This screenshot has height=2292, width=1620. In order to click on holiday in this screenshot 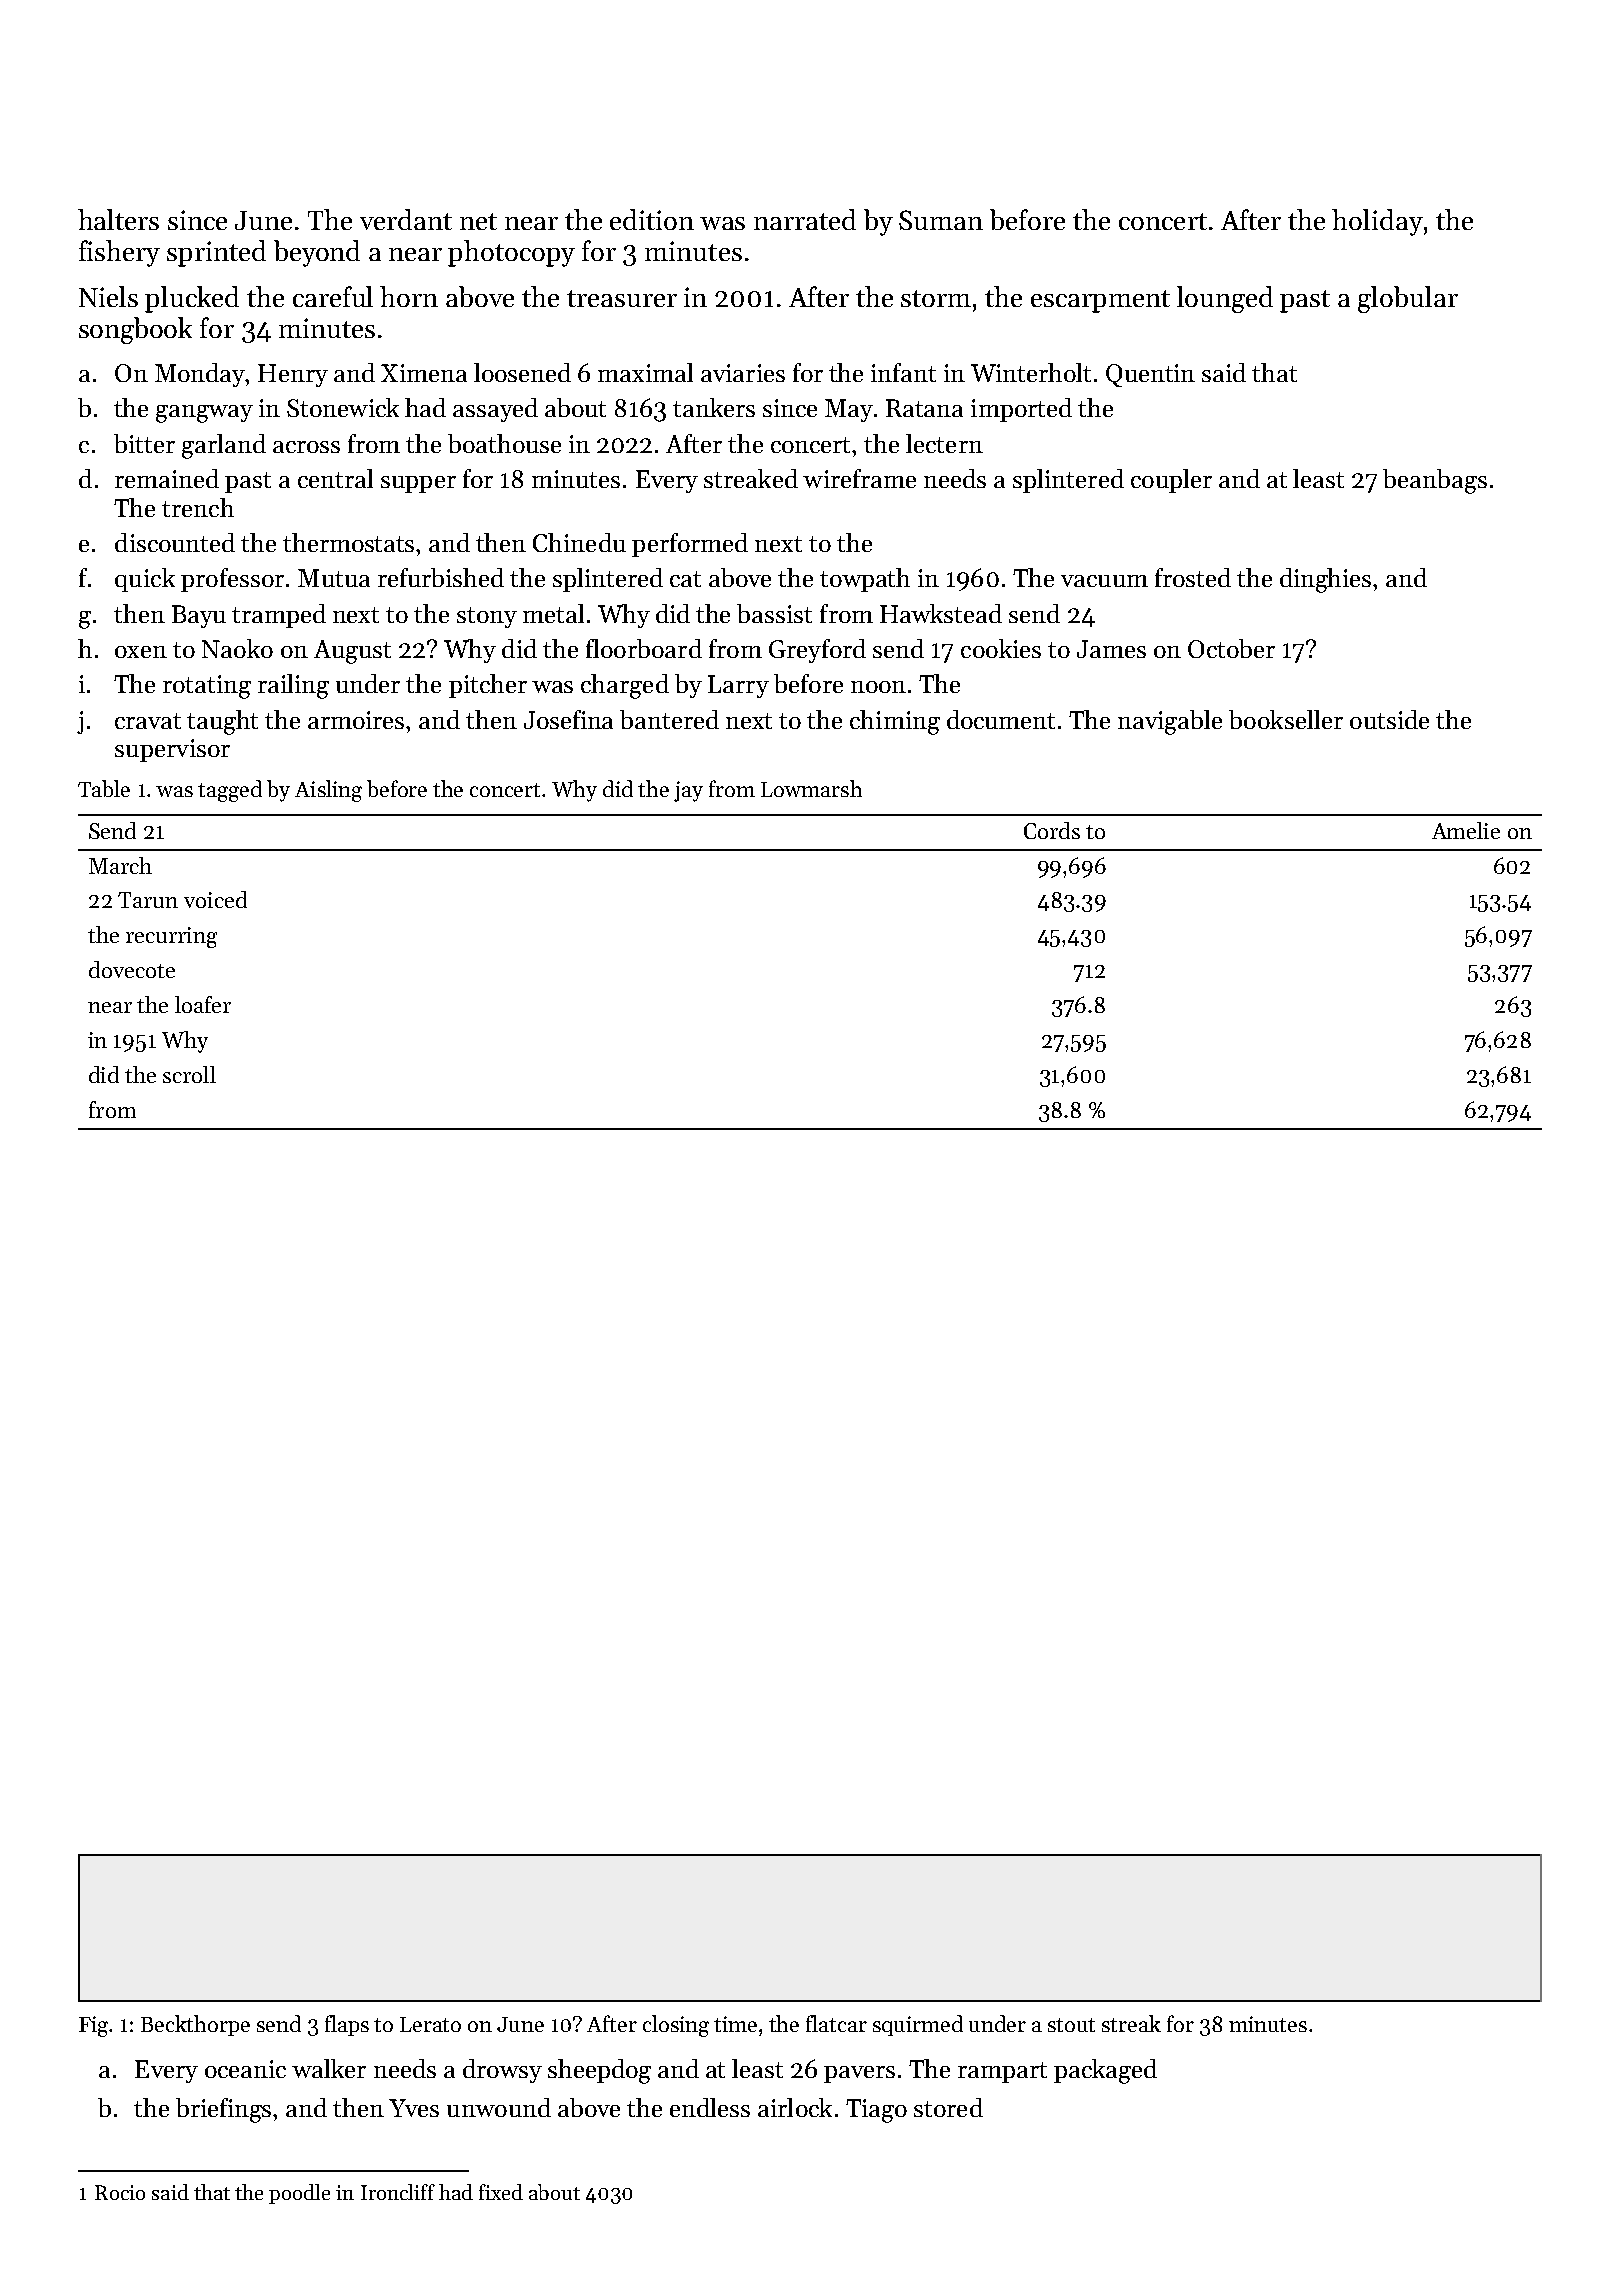, I will do `click(1377, 222)`.
